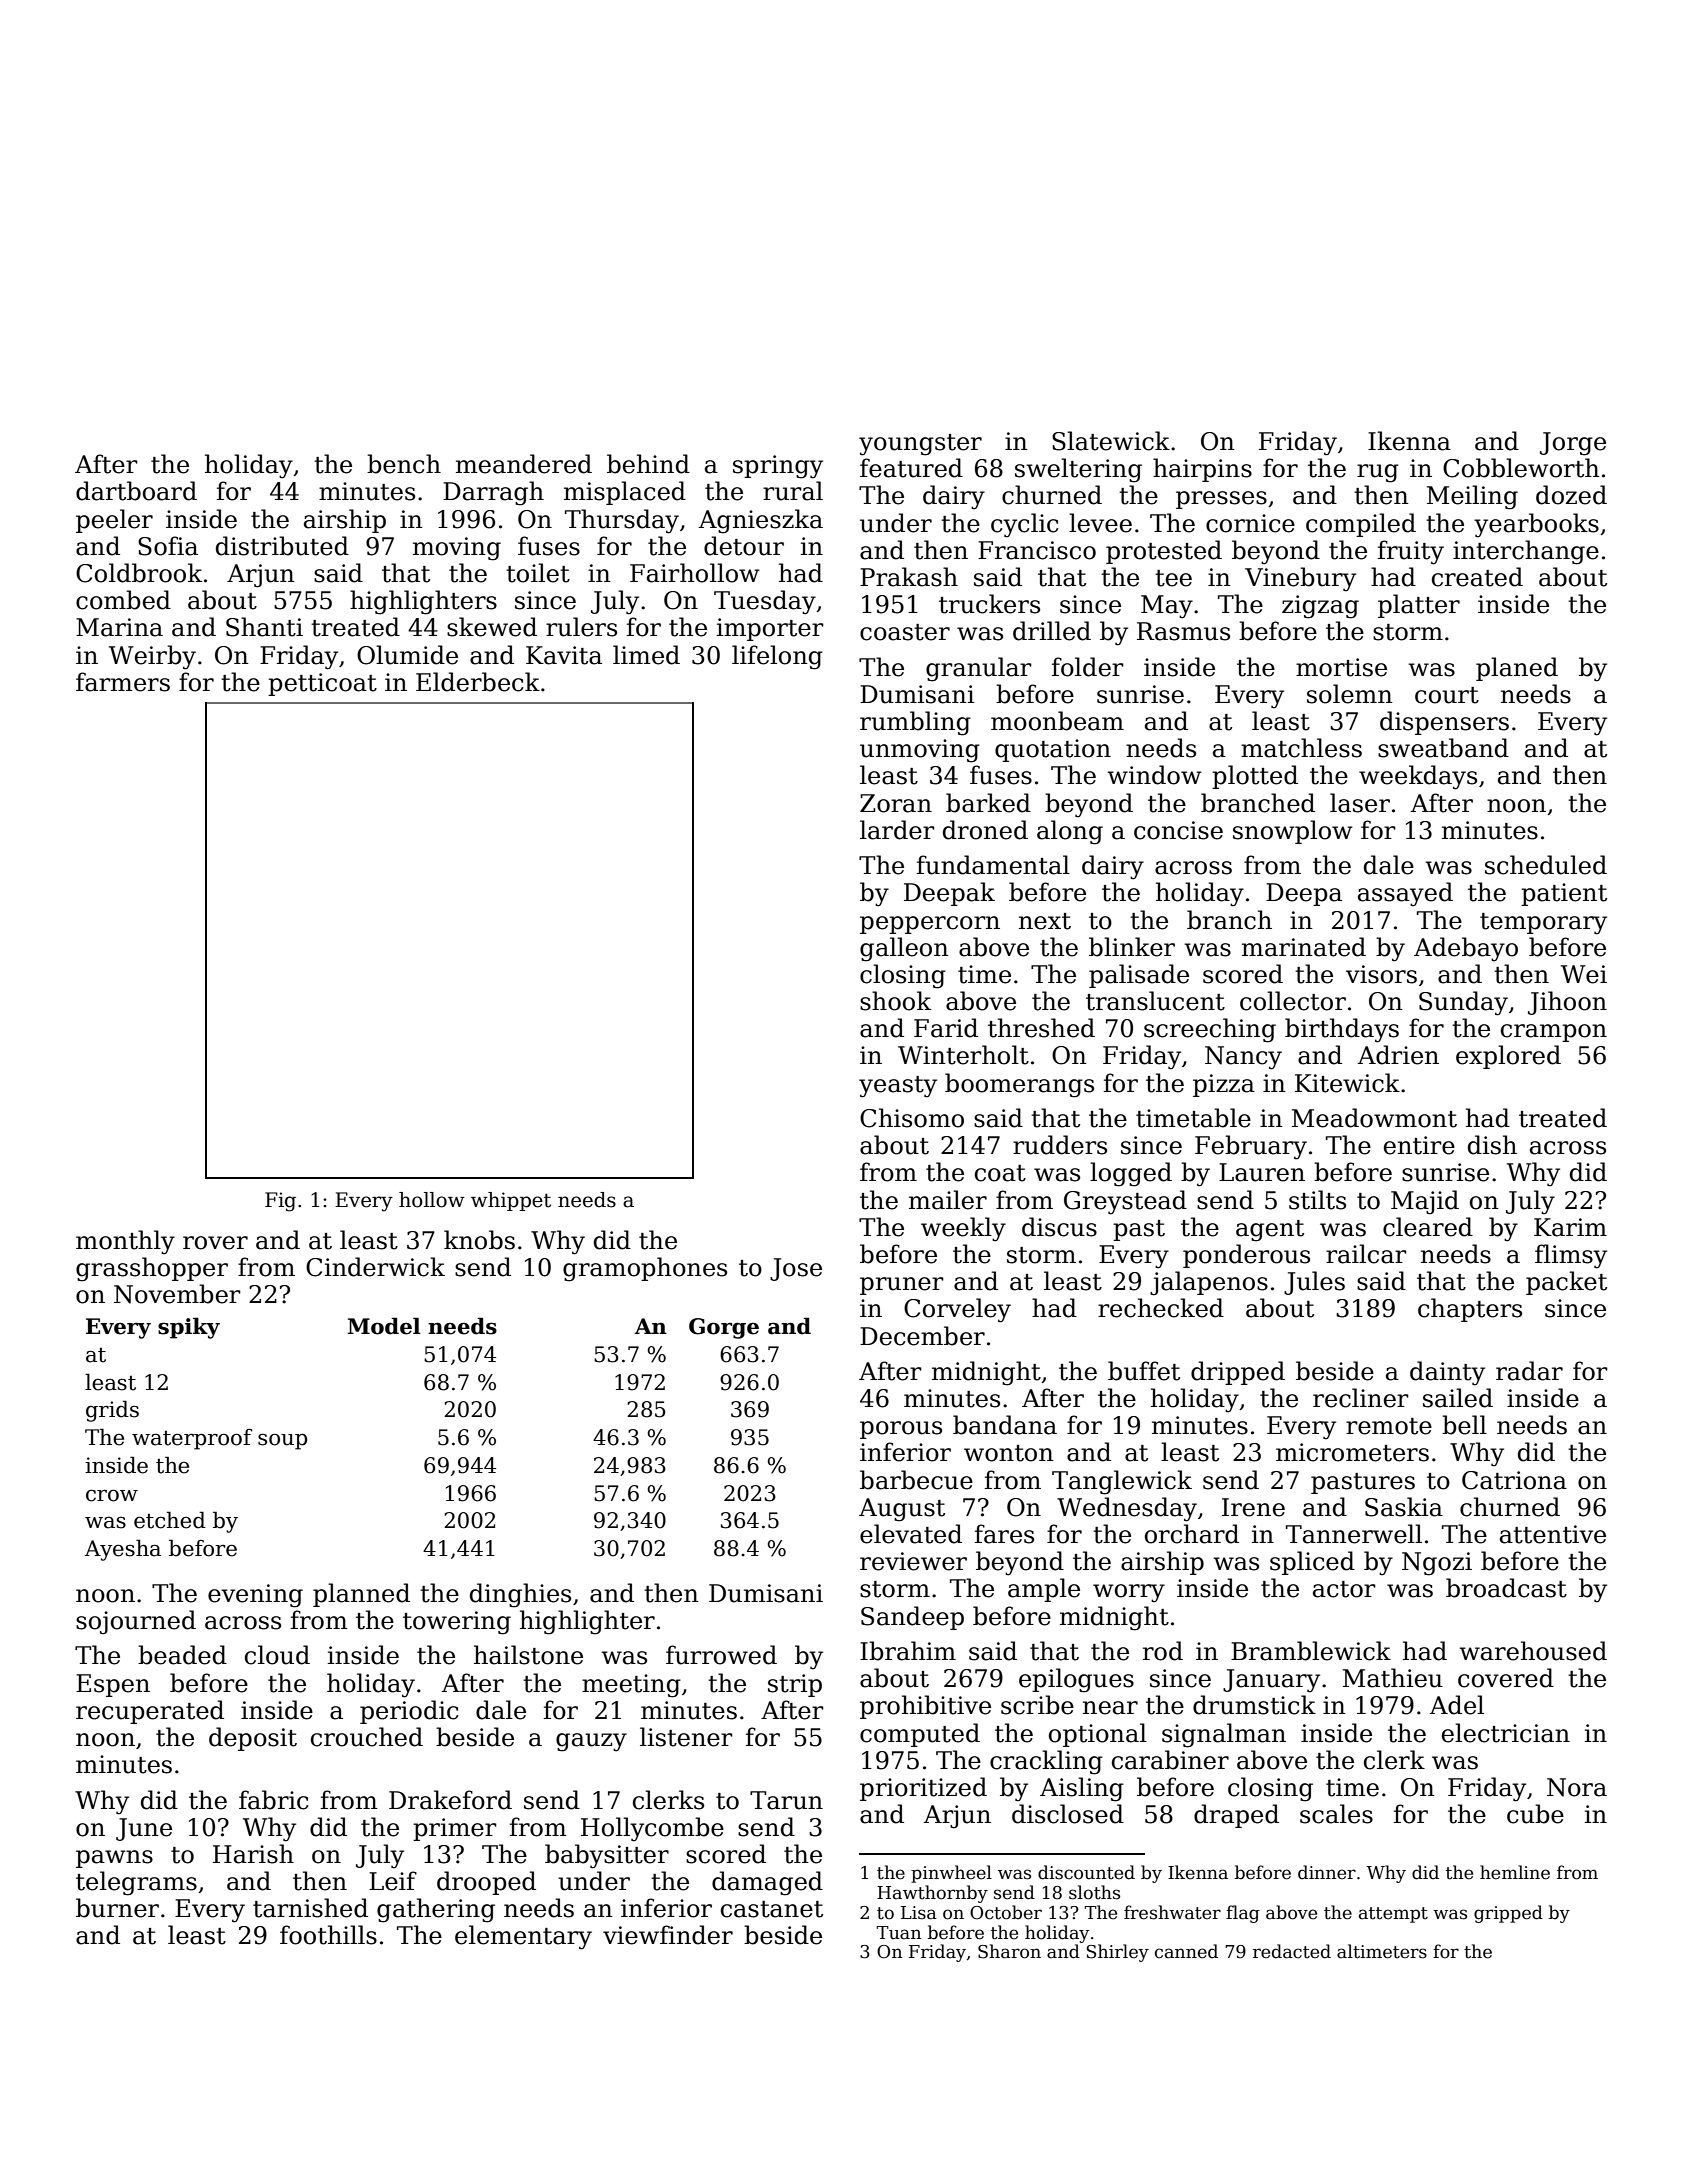 The height and width of the screenshot is (2178, 1683). Describe the element at coordinates (192, 1439) in the screenshot. I see `waterproof` at that location.
